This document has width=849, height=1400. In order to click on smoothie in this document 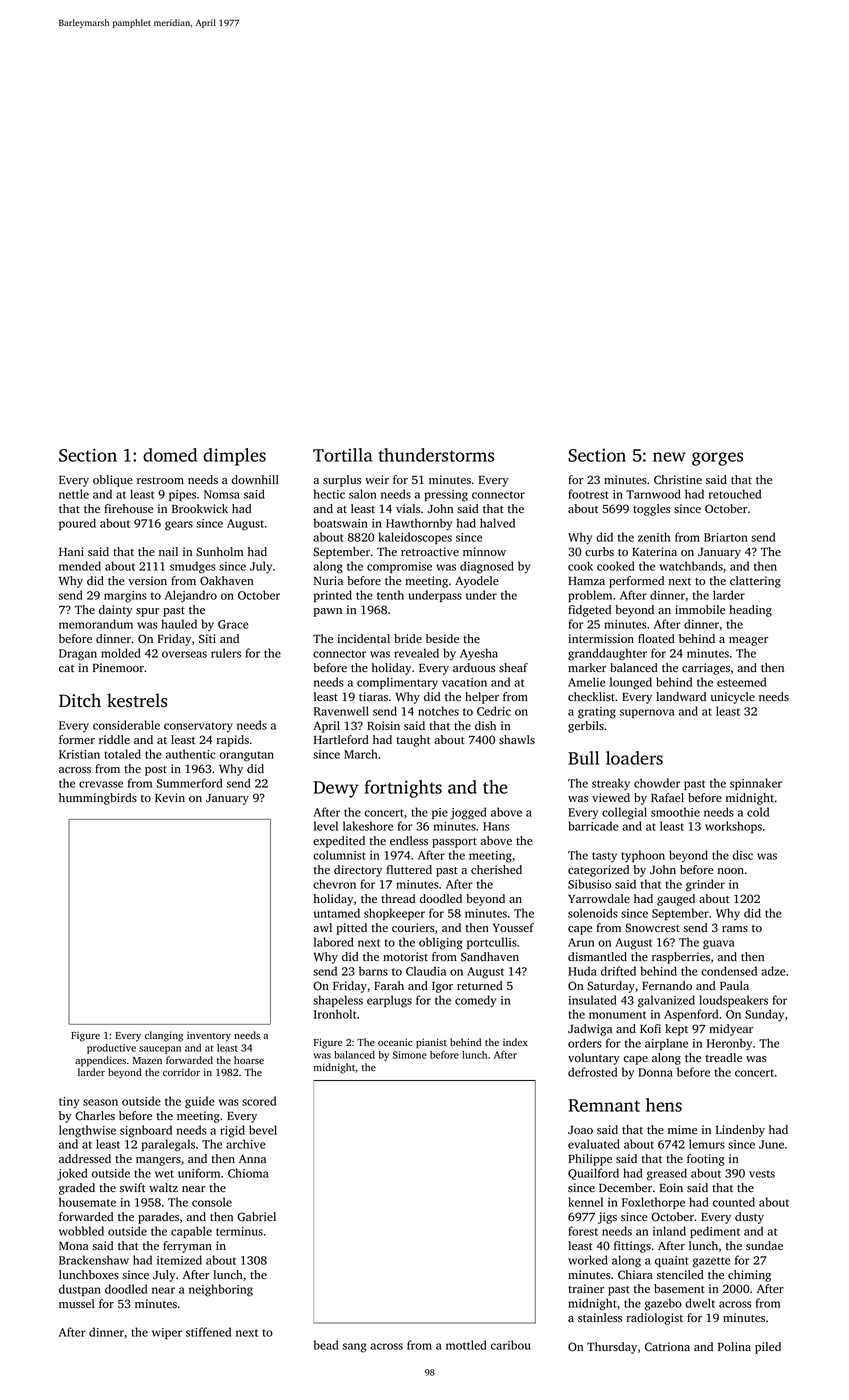, I will do `click(675, 812)`.
